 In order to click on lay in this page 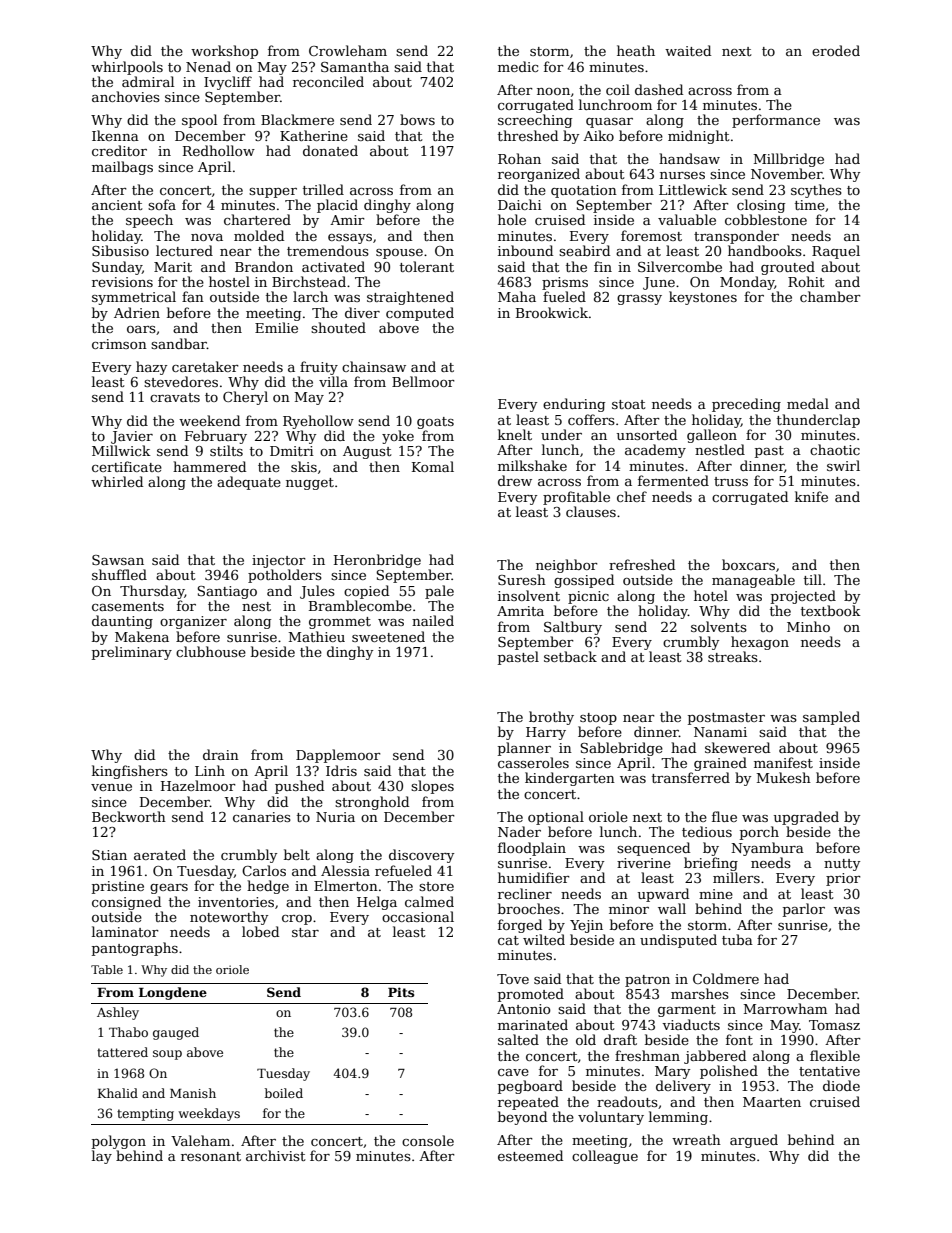, I will do `click(102, 1157)`.
